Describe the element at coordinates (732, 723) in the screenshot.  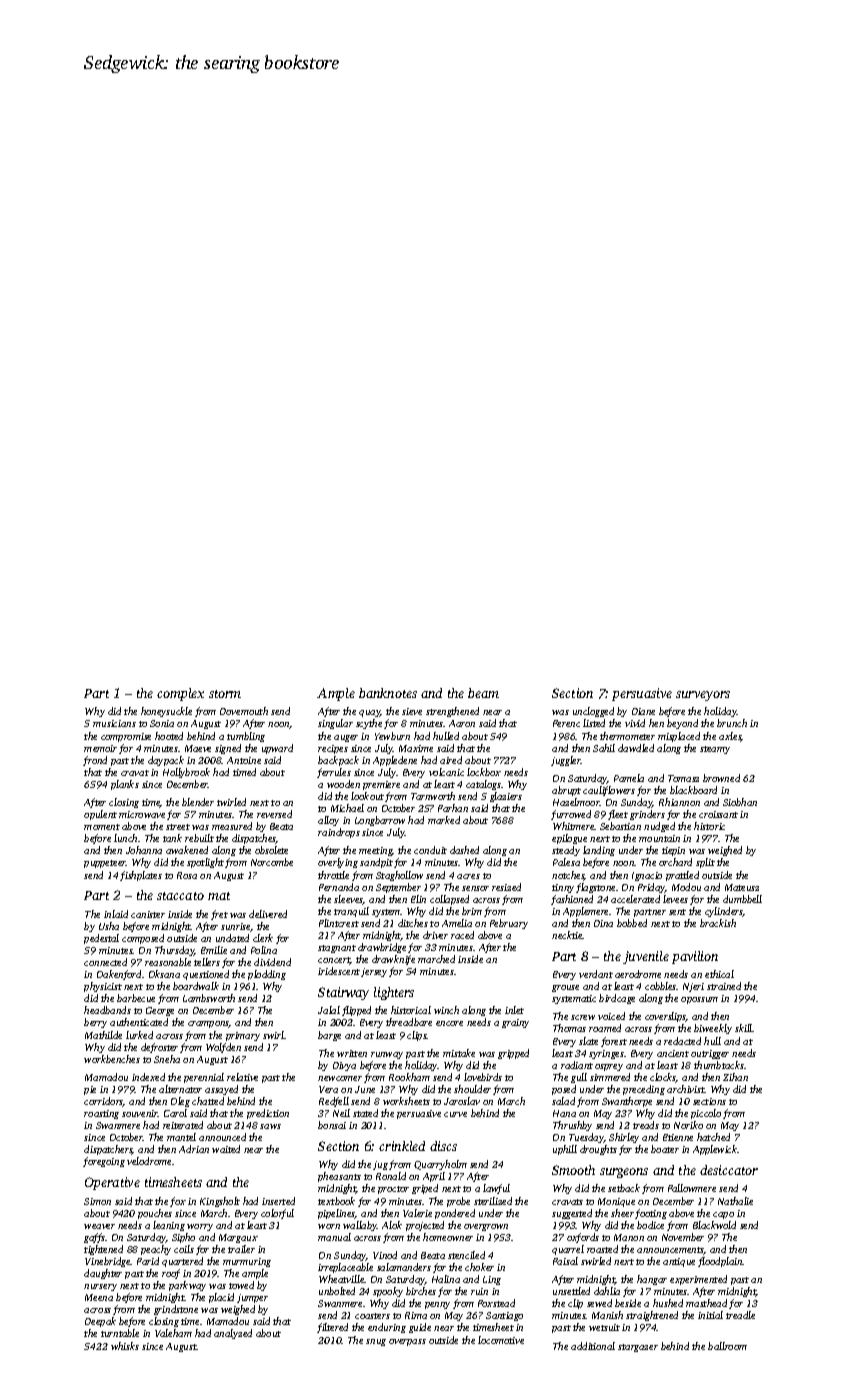
I see `brunch` at that location.
